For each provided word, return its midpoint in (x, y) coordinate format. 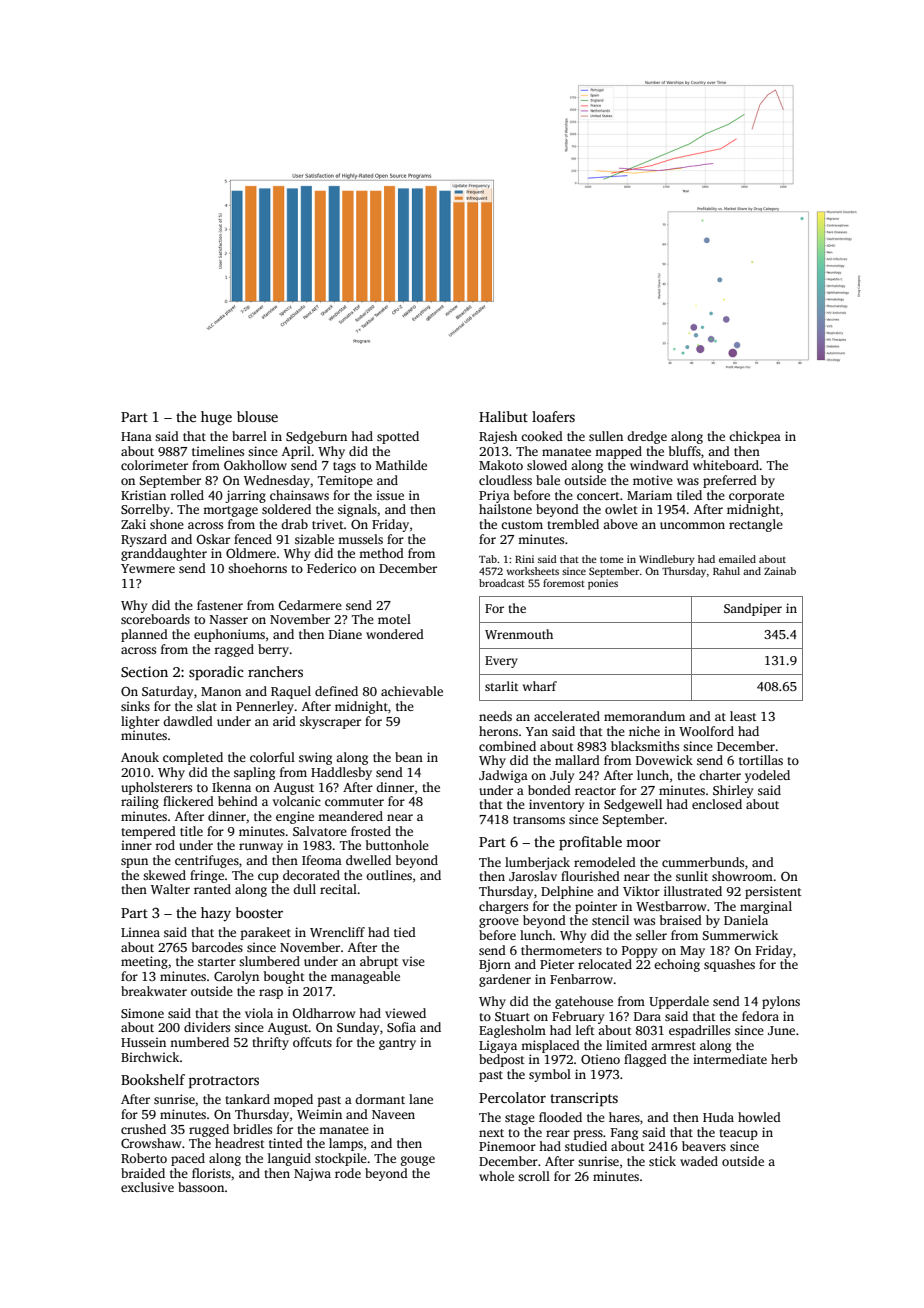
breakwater (154, 991)
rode (348, 1173)
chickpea (755, 437)
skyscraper (330, 722)
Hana (136, 436)
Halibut (503, 416)
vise (413, 961)
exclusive (147, 1187)
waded (699, 1161)
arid (284, 721)
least (743, 716)
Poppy (639, 952)
